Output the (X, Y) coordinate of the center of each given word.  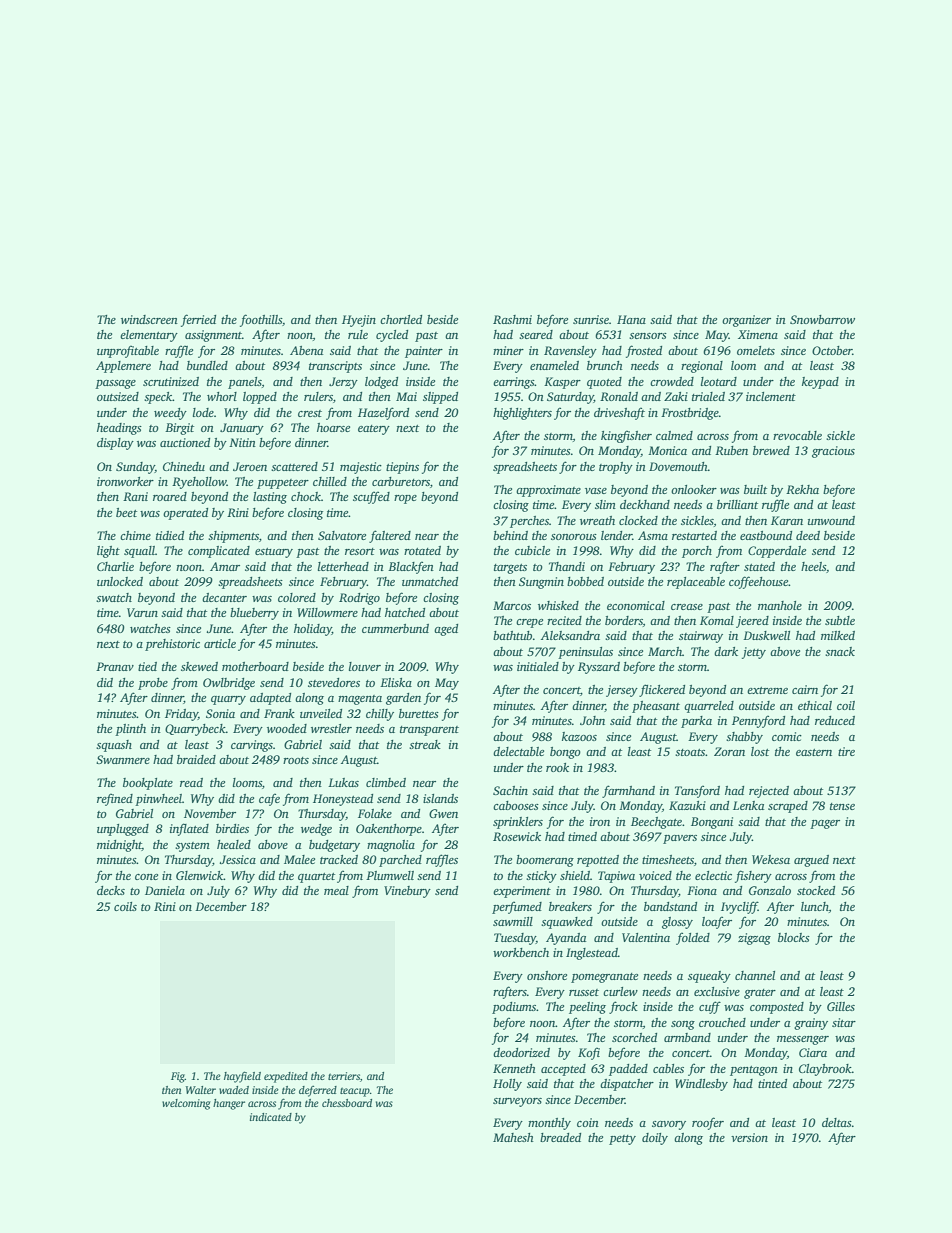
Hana (631, 319)
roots (296, 760)
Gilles (841, 1006)
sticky (541, 877)
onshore (547, 975)
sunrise (591, 319)
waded (234, 1090)
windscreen (149, 319)
